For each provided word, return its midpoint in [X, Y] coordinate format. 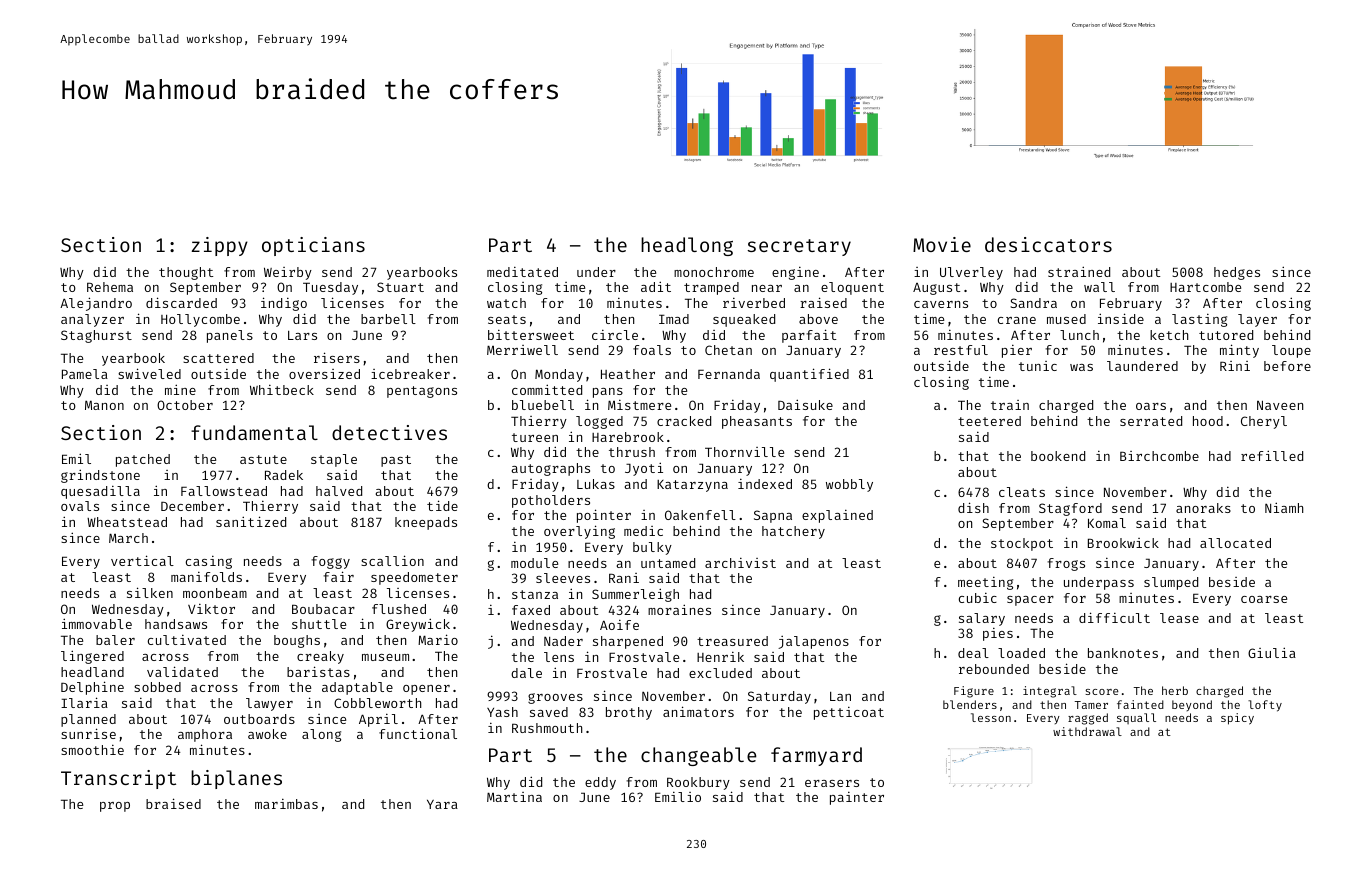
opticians [313, 246]
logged [599, 422]
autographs [551, 469]
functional [418, 733]
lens [559, 657]
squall [1136, 718]
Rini [1235, 366]
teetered [989, 421]
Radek [284, 475]
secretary [799, 247]
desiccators [1048, 244]
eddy [600, 783]
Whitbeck [282, 390]
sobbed [157, 687]
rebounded [994, 669]
